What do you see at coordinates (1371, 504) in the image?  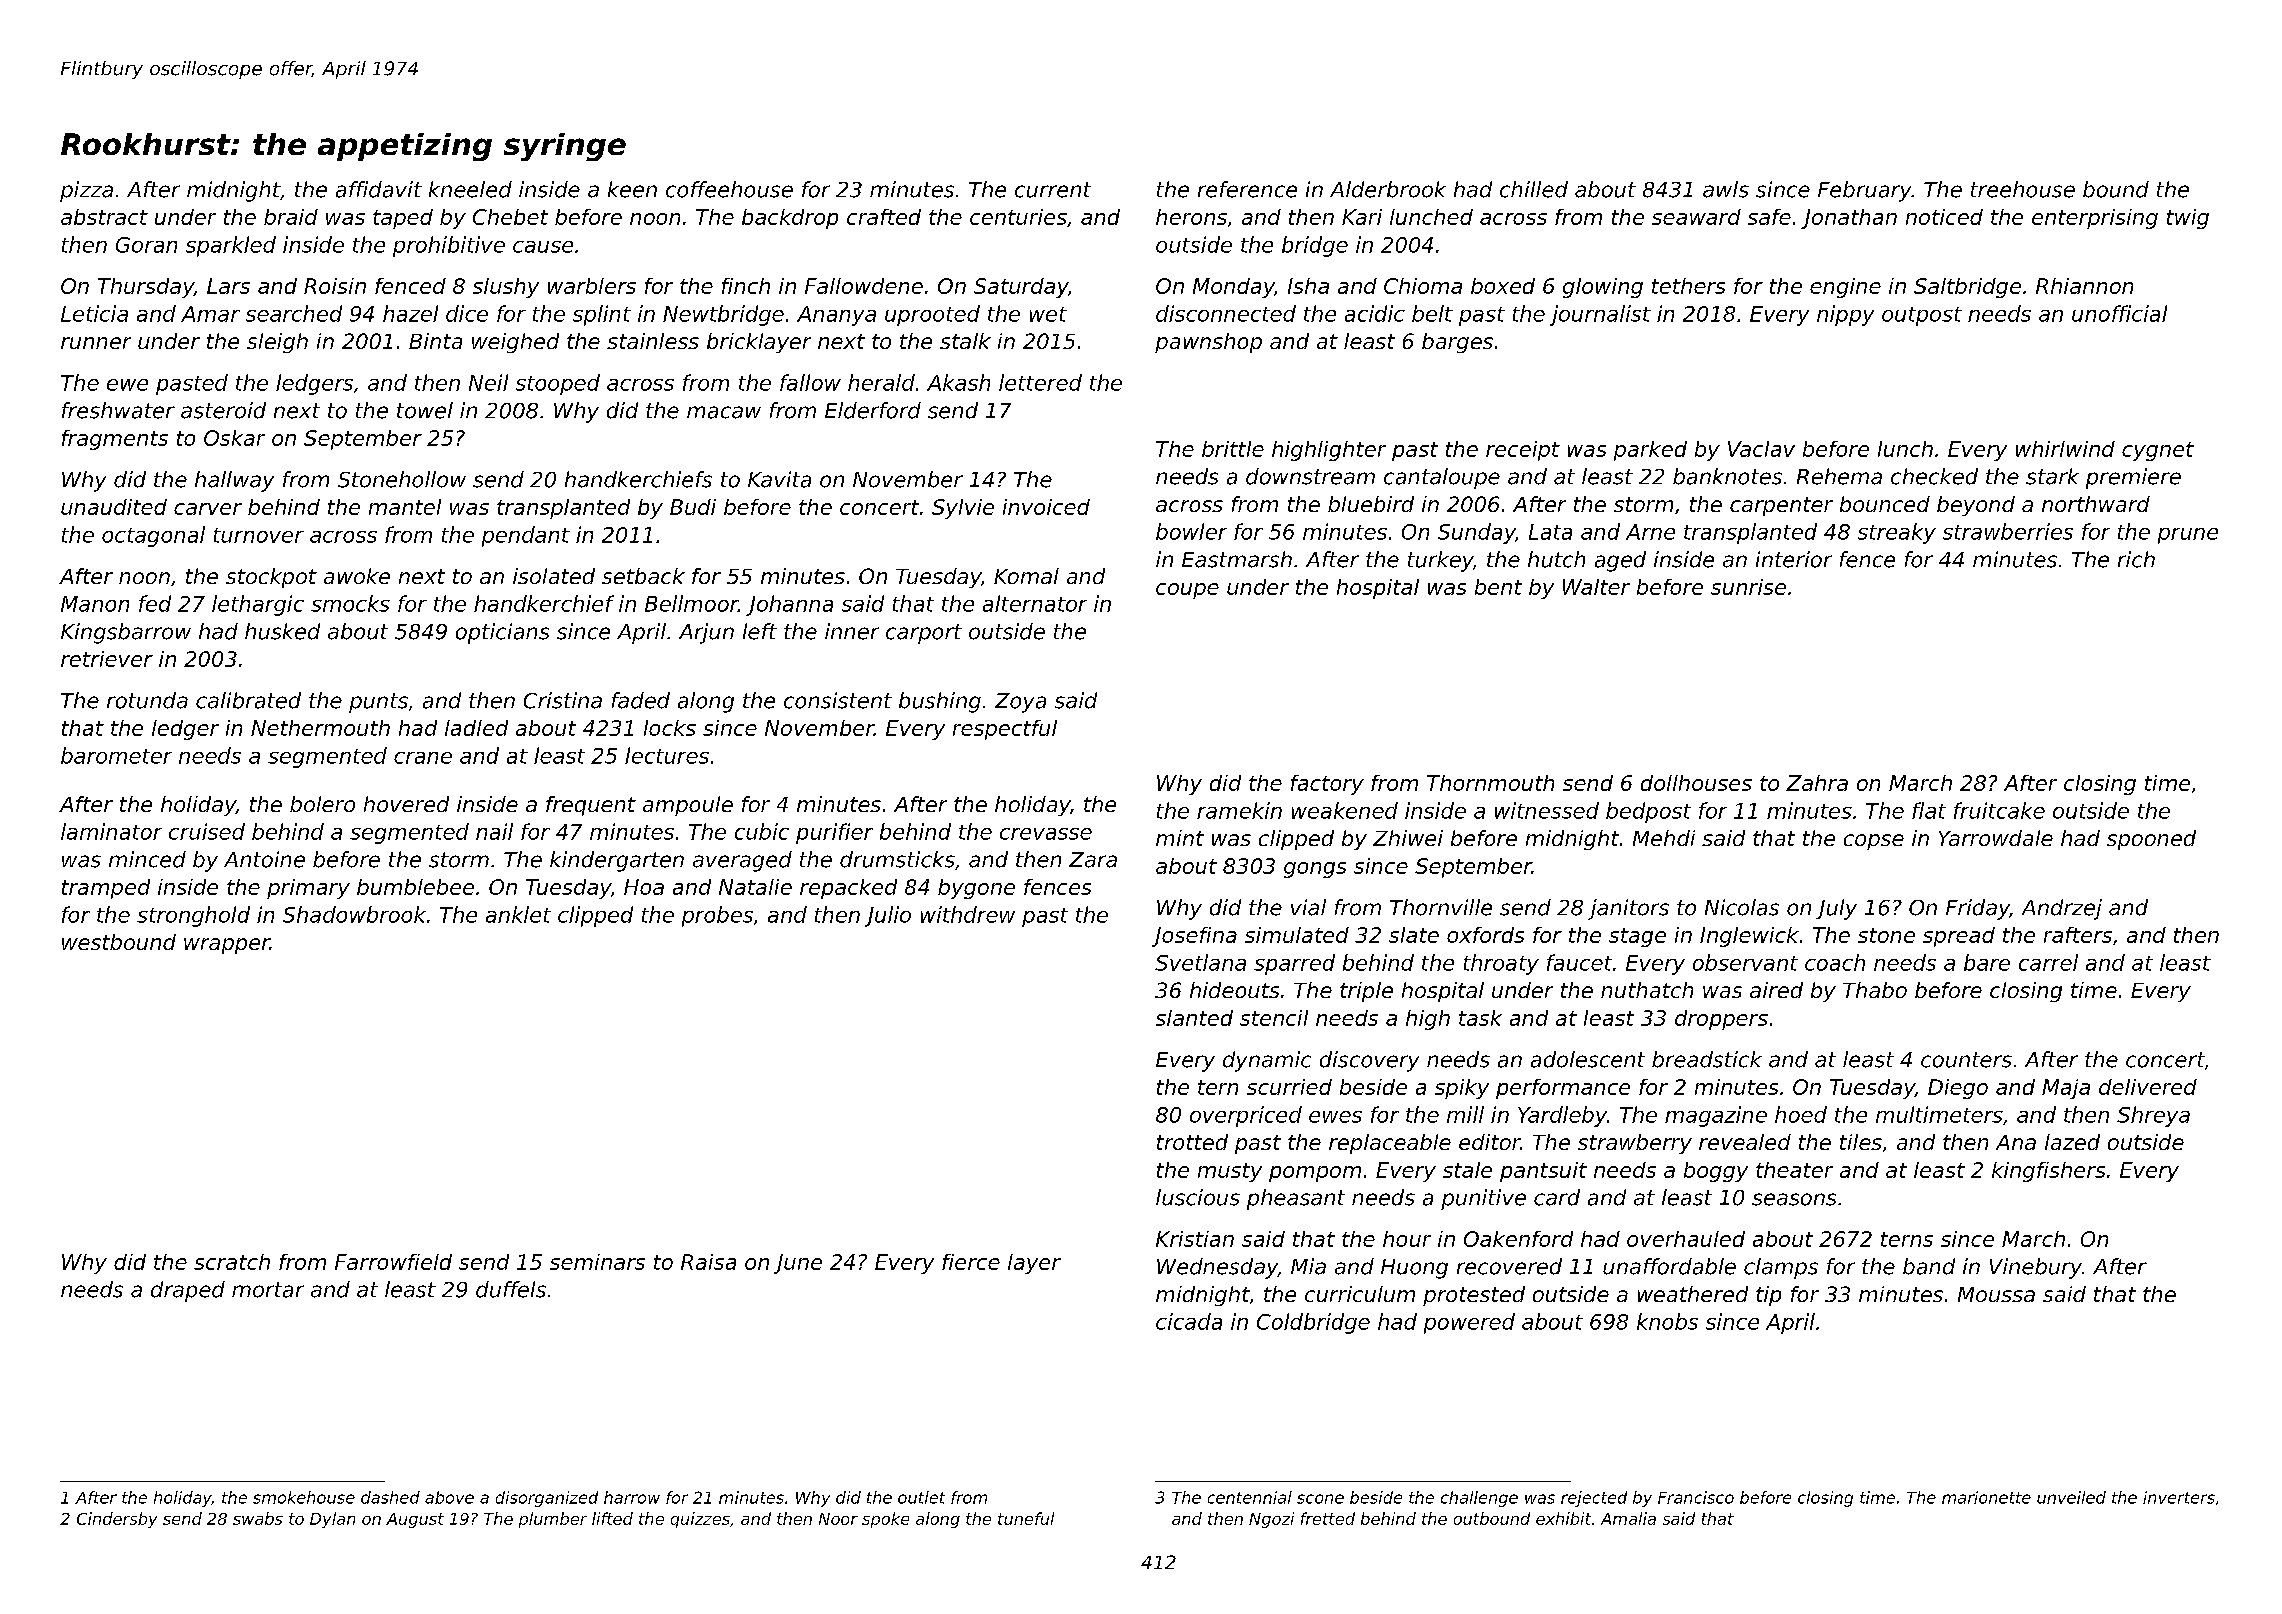 I see `bluebird` at bounding box center [1371, 504].
